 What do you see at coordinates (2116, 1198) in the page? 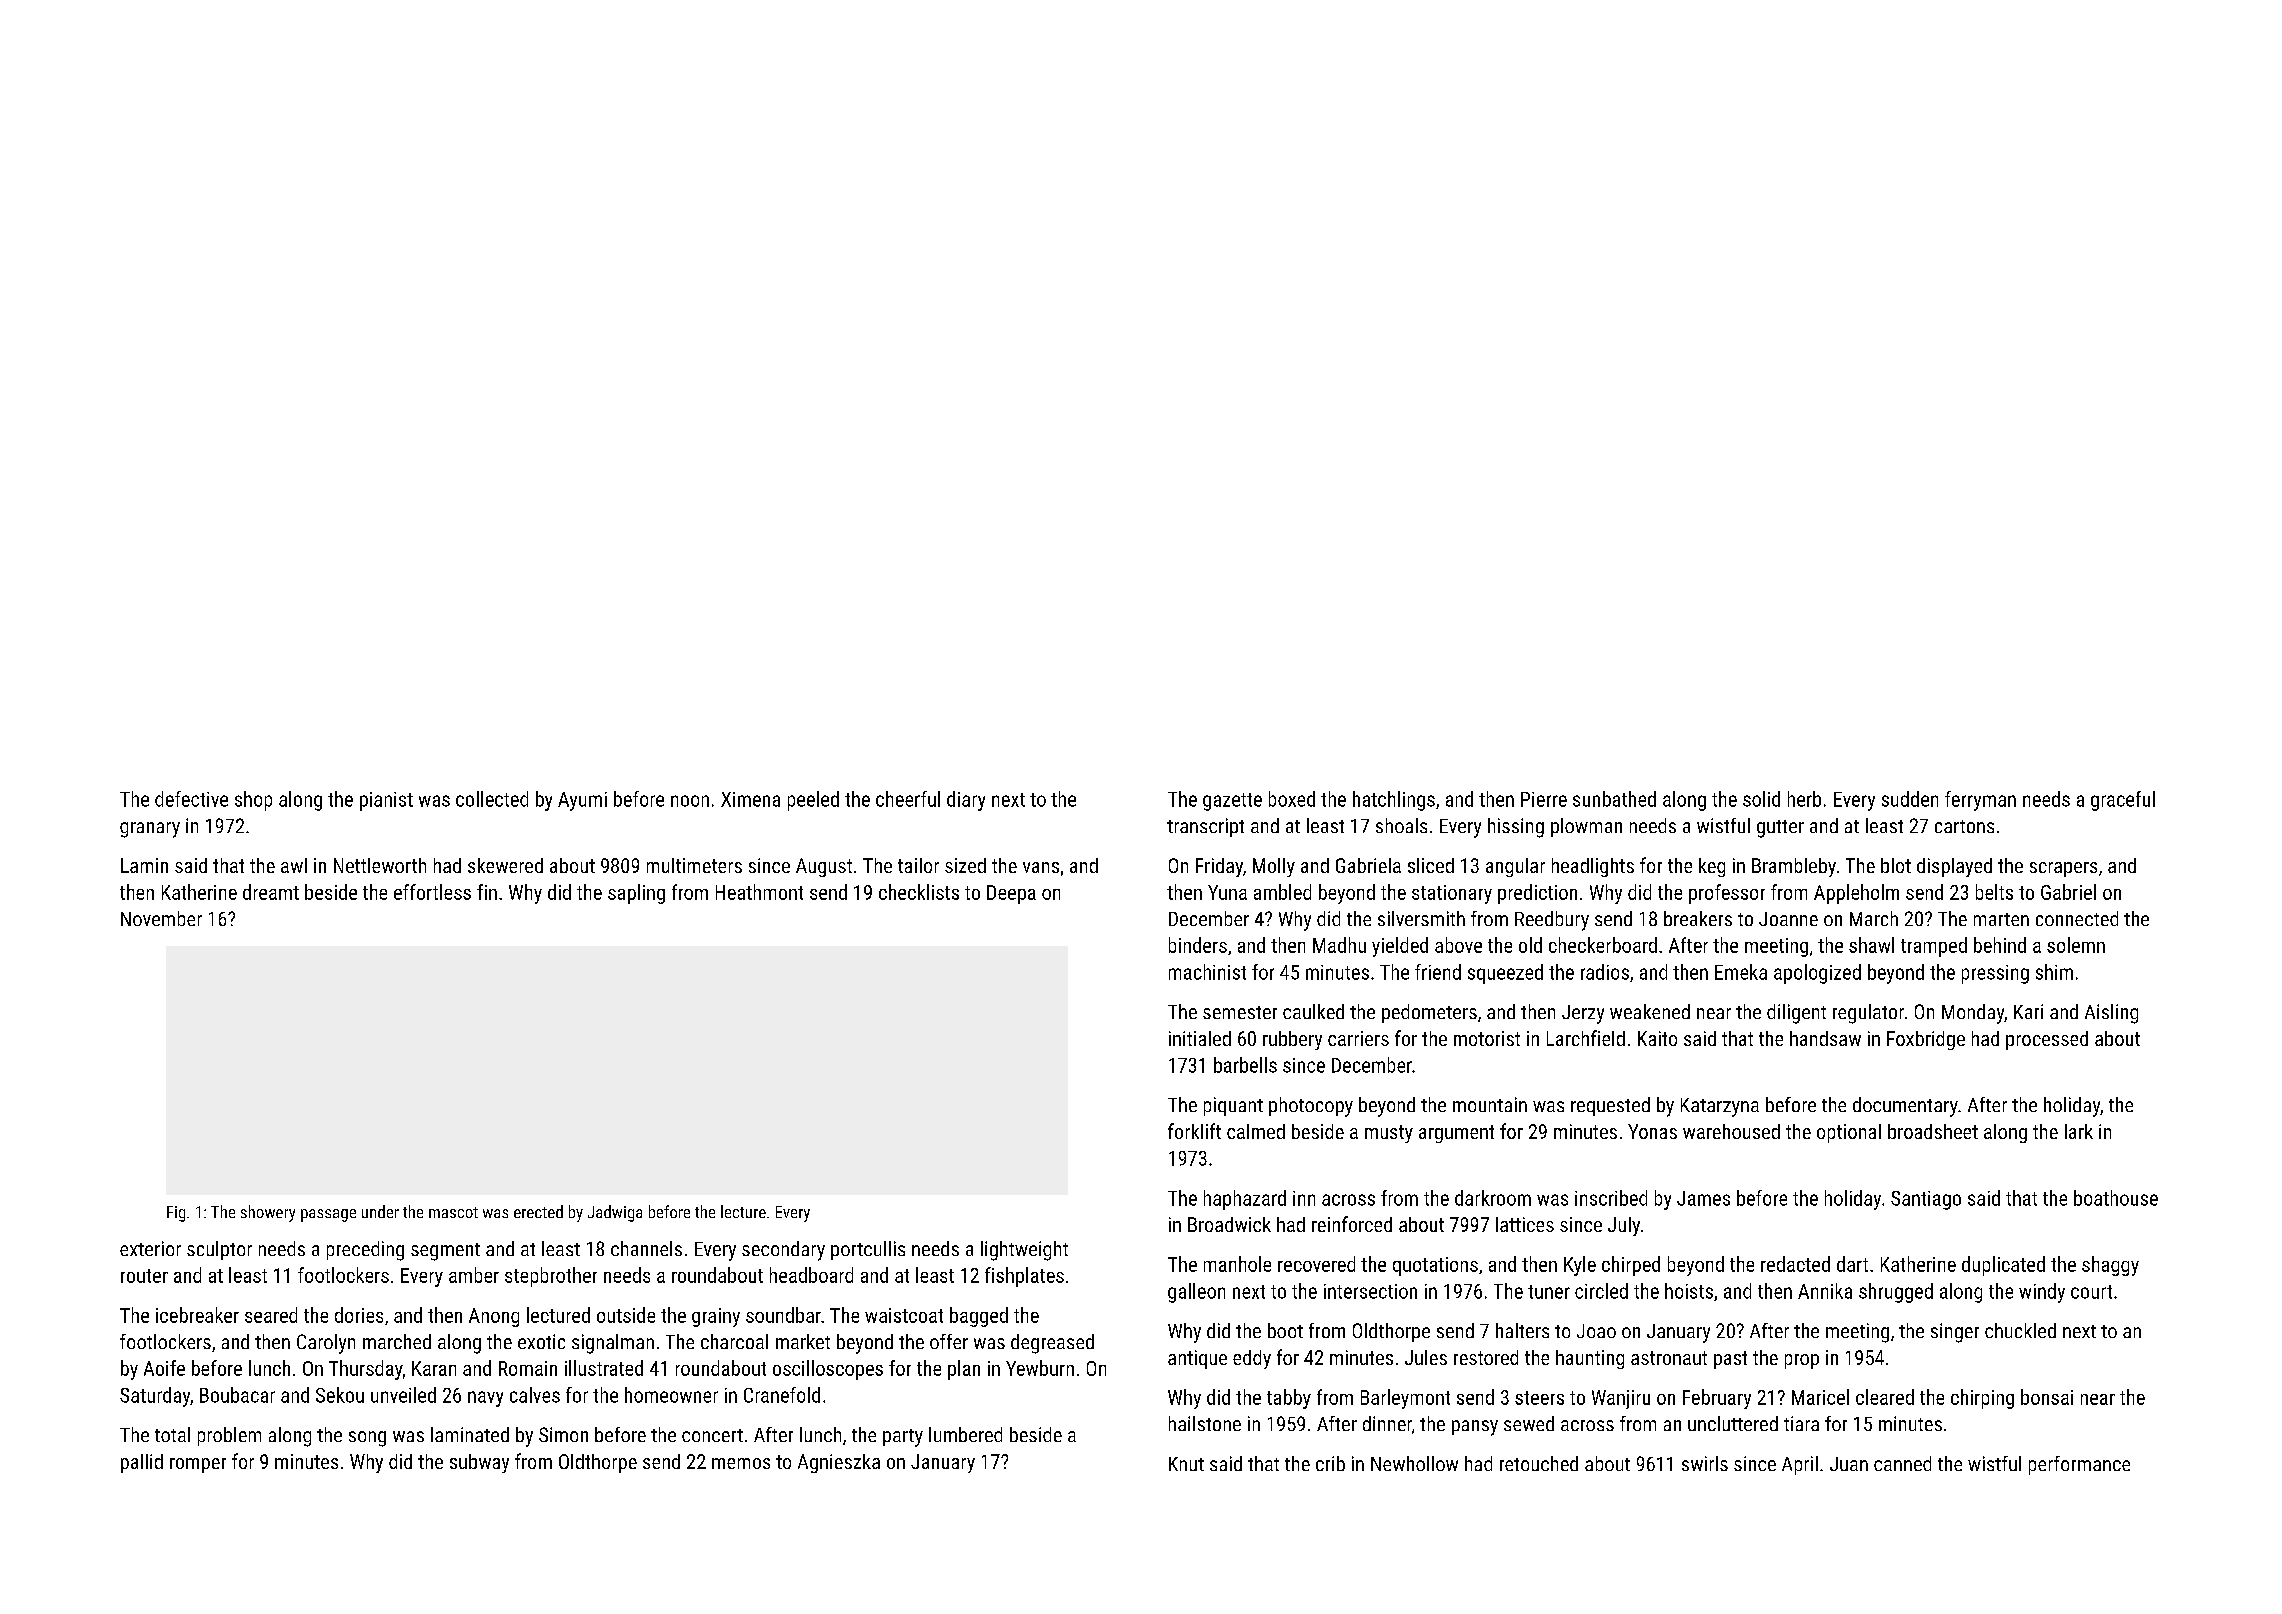
I see `boathouse` at bounding box center [2116, 1198].
